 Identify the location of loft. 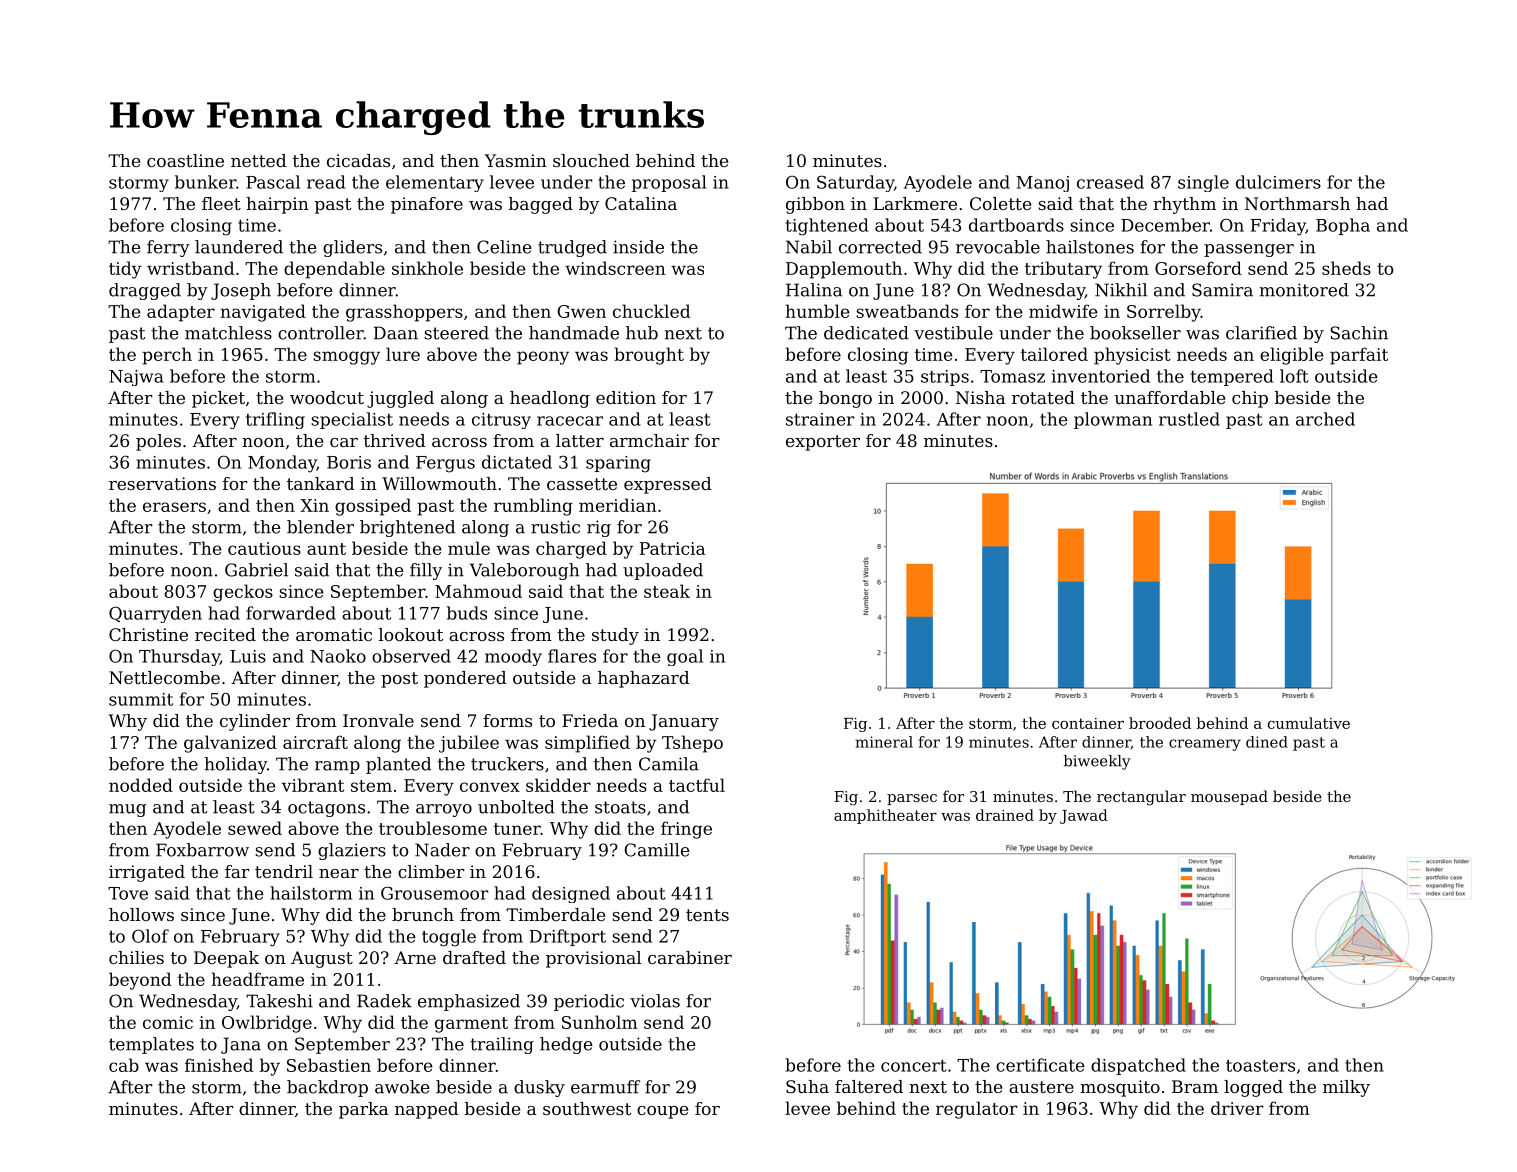
(1294, 376).
